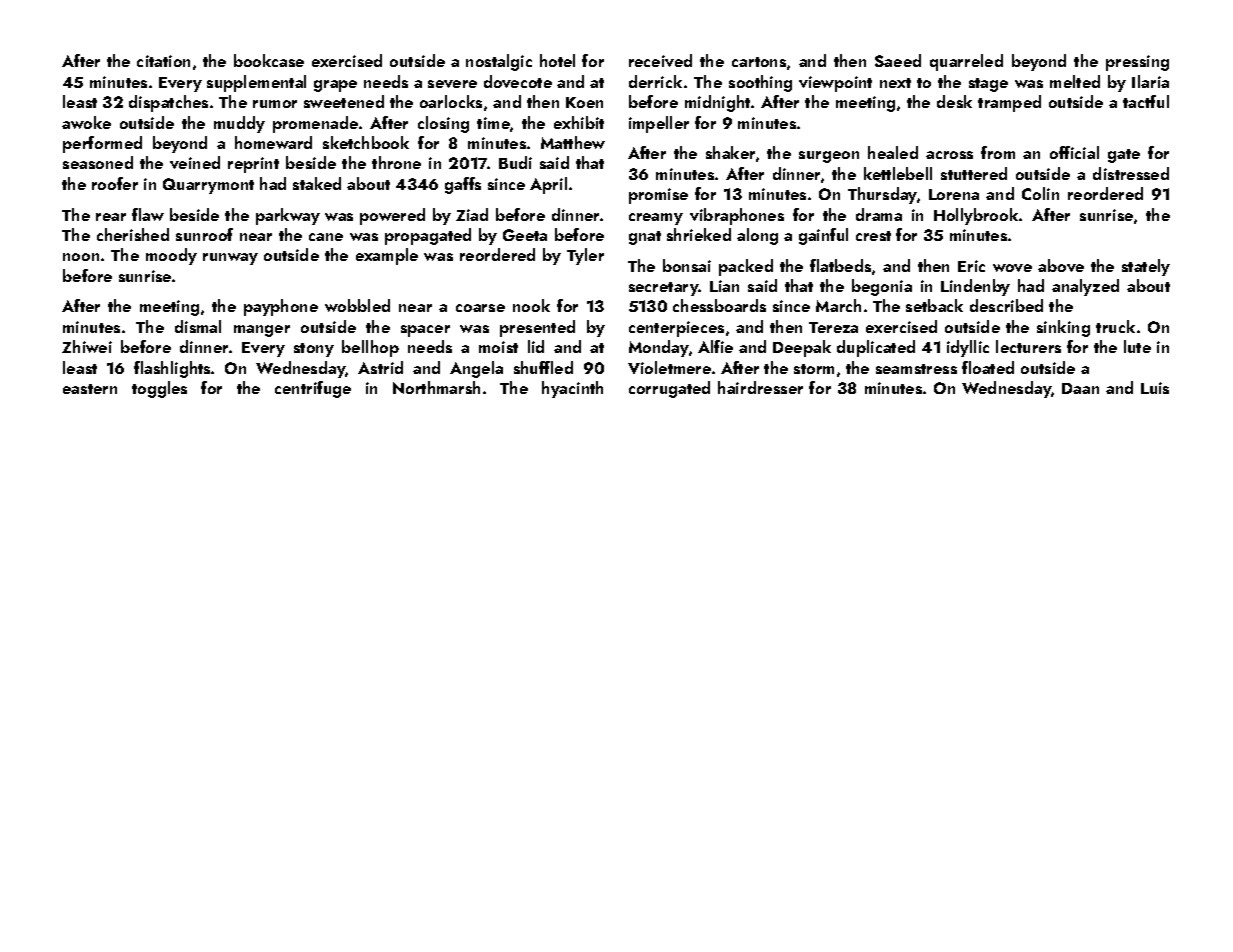 The image size is (1233, 952). I want to click on next, so click(895, 83).
